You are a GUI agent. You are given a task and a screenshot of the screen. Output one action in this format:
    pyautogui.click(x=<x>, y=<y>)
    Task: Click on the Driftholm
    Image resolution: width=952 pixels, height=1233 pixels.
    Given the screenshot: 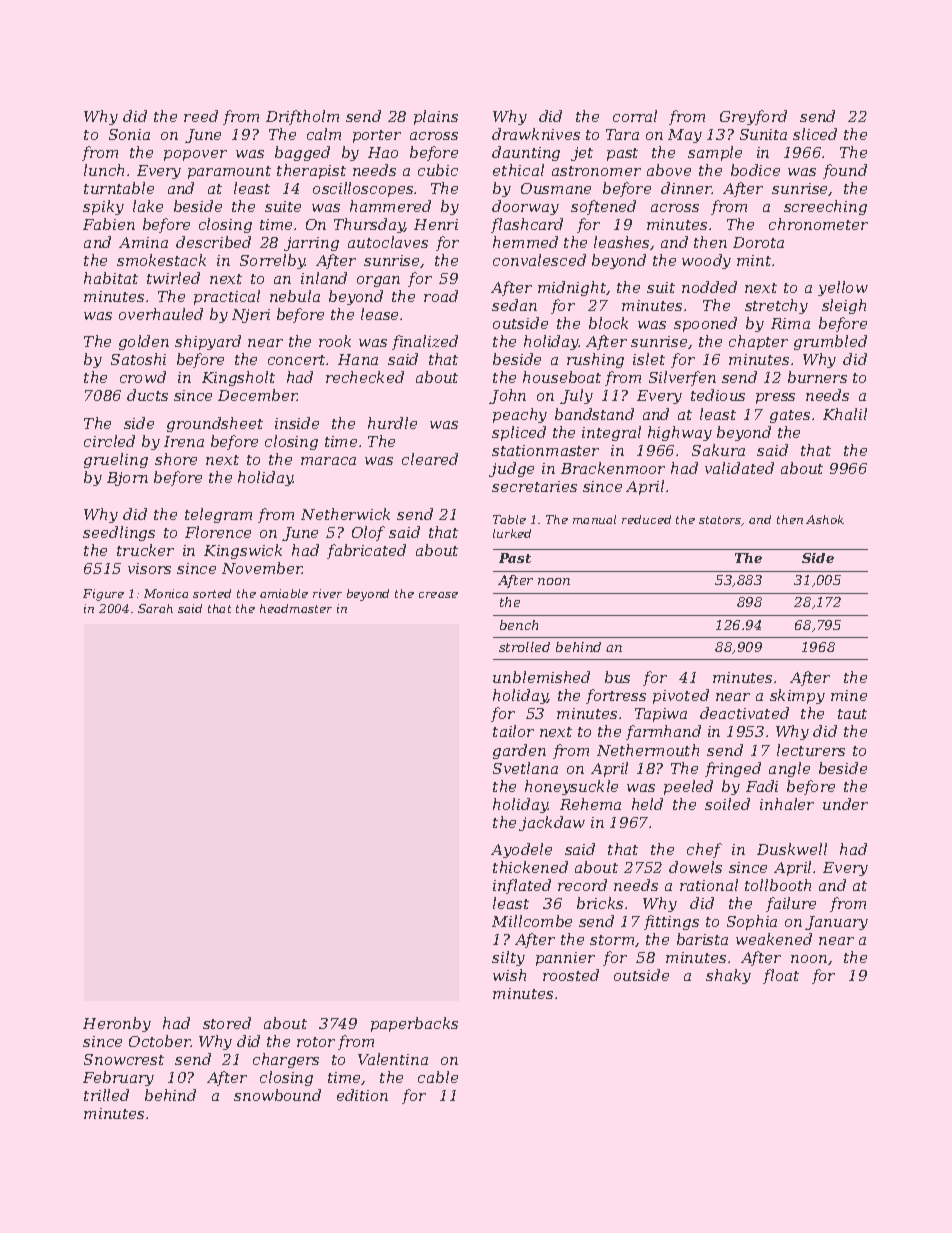 What is the action you would take?
    pyautogui.click(x=302, y=117)
